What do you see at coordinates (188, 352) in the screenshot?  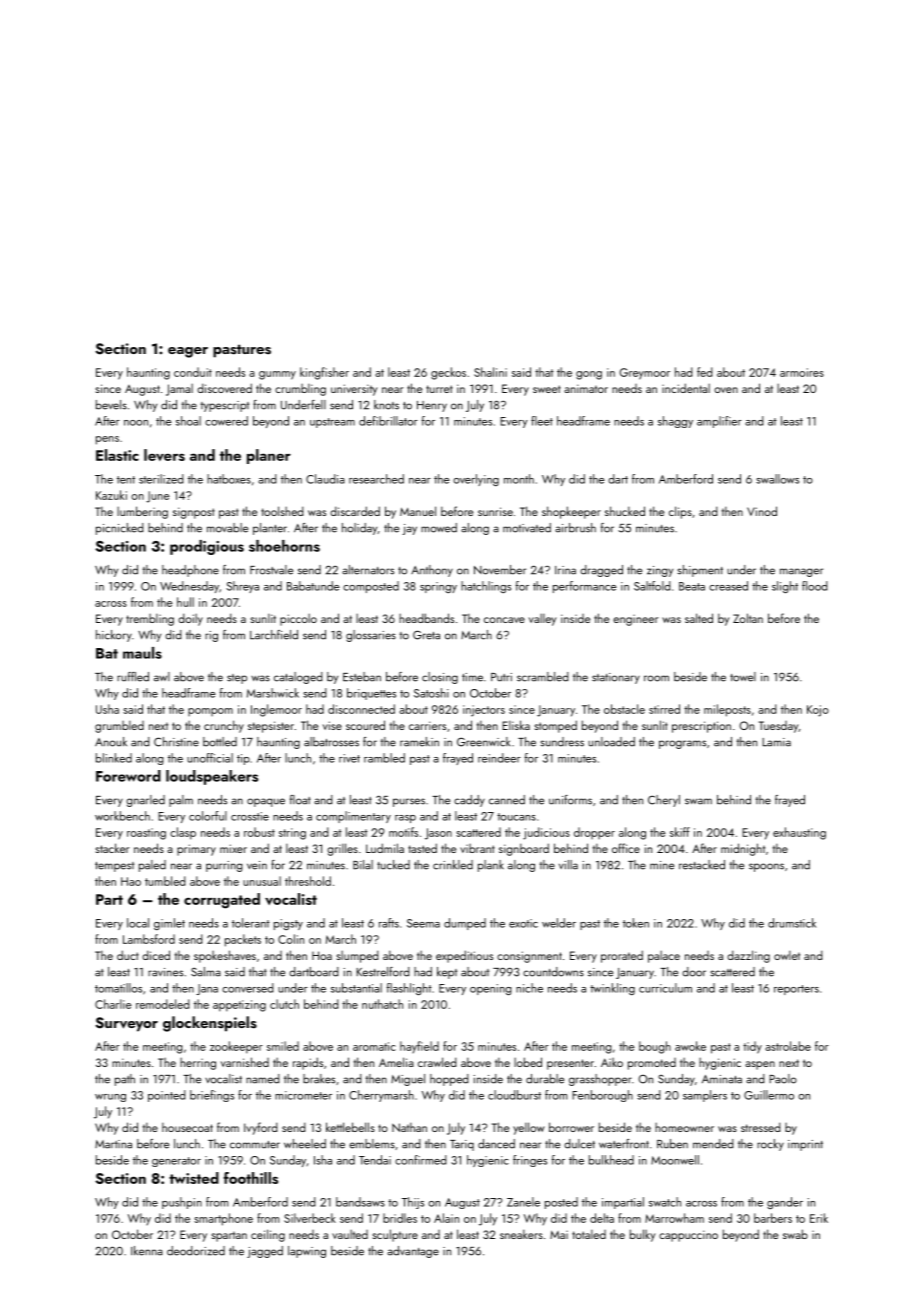 I see `eager` at bounding box center [188, 352].
